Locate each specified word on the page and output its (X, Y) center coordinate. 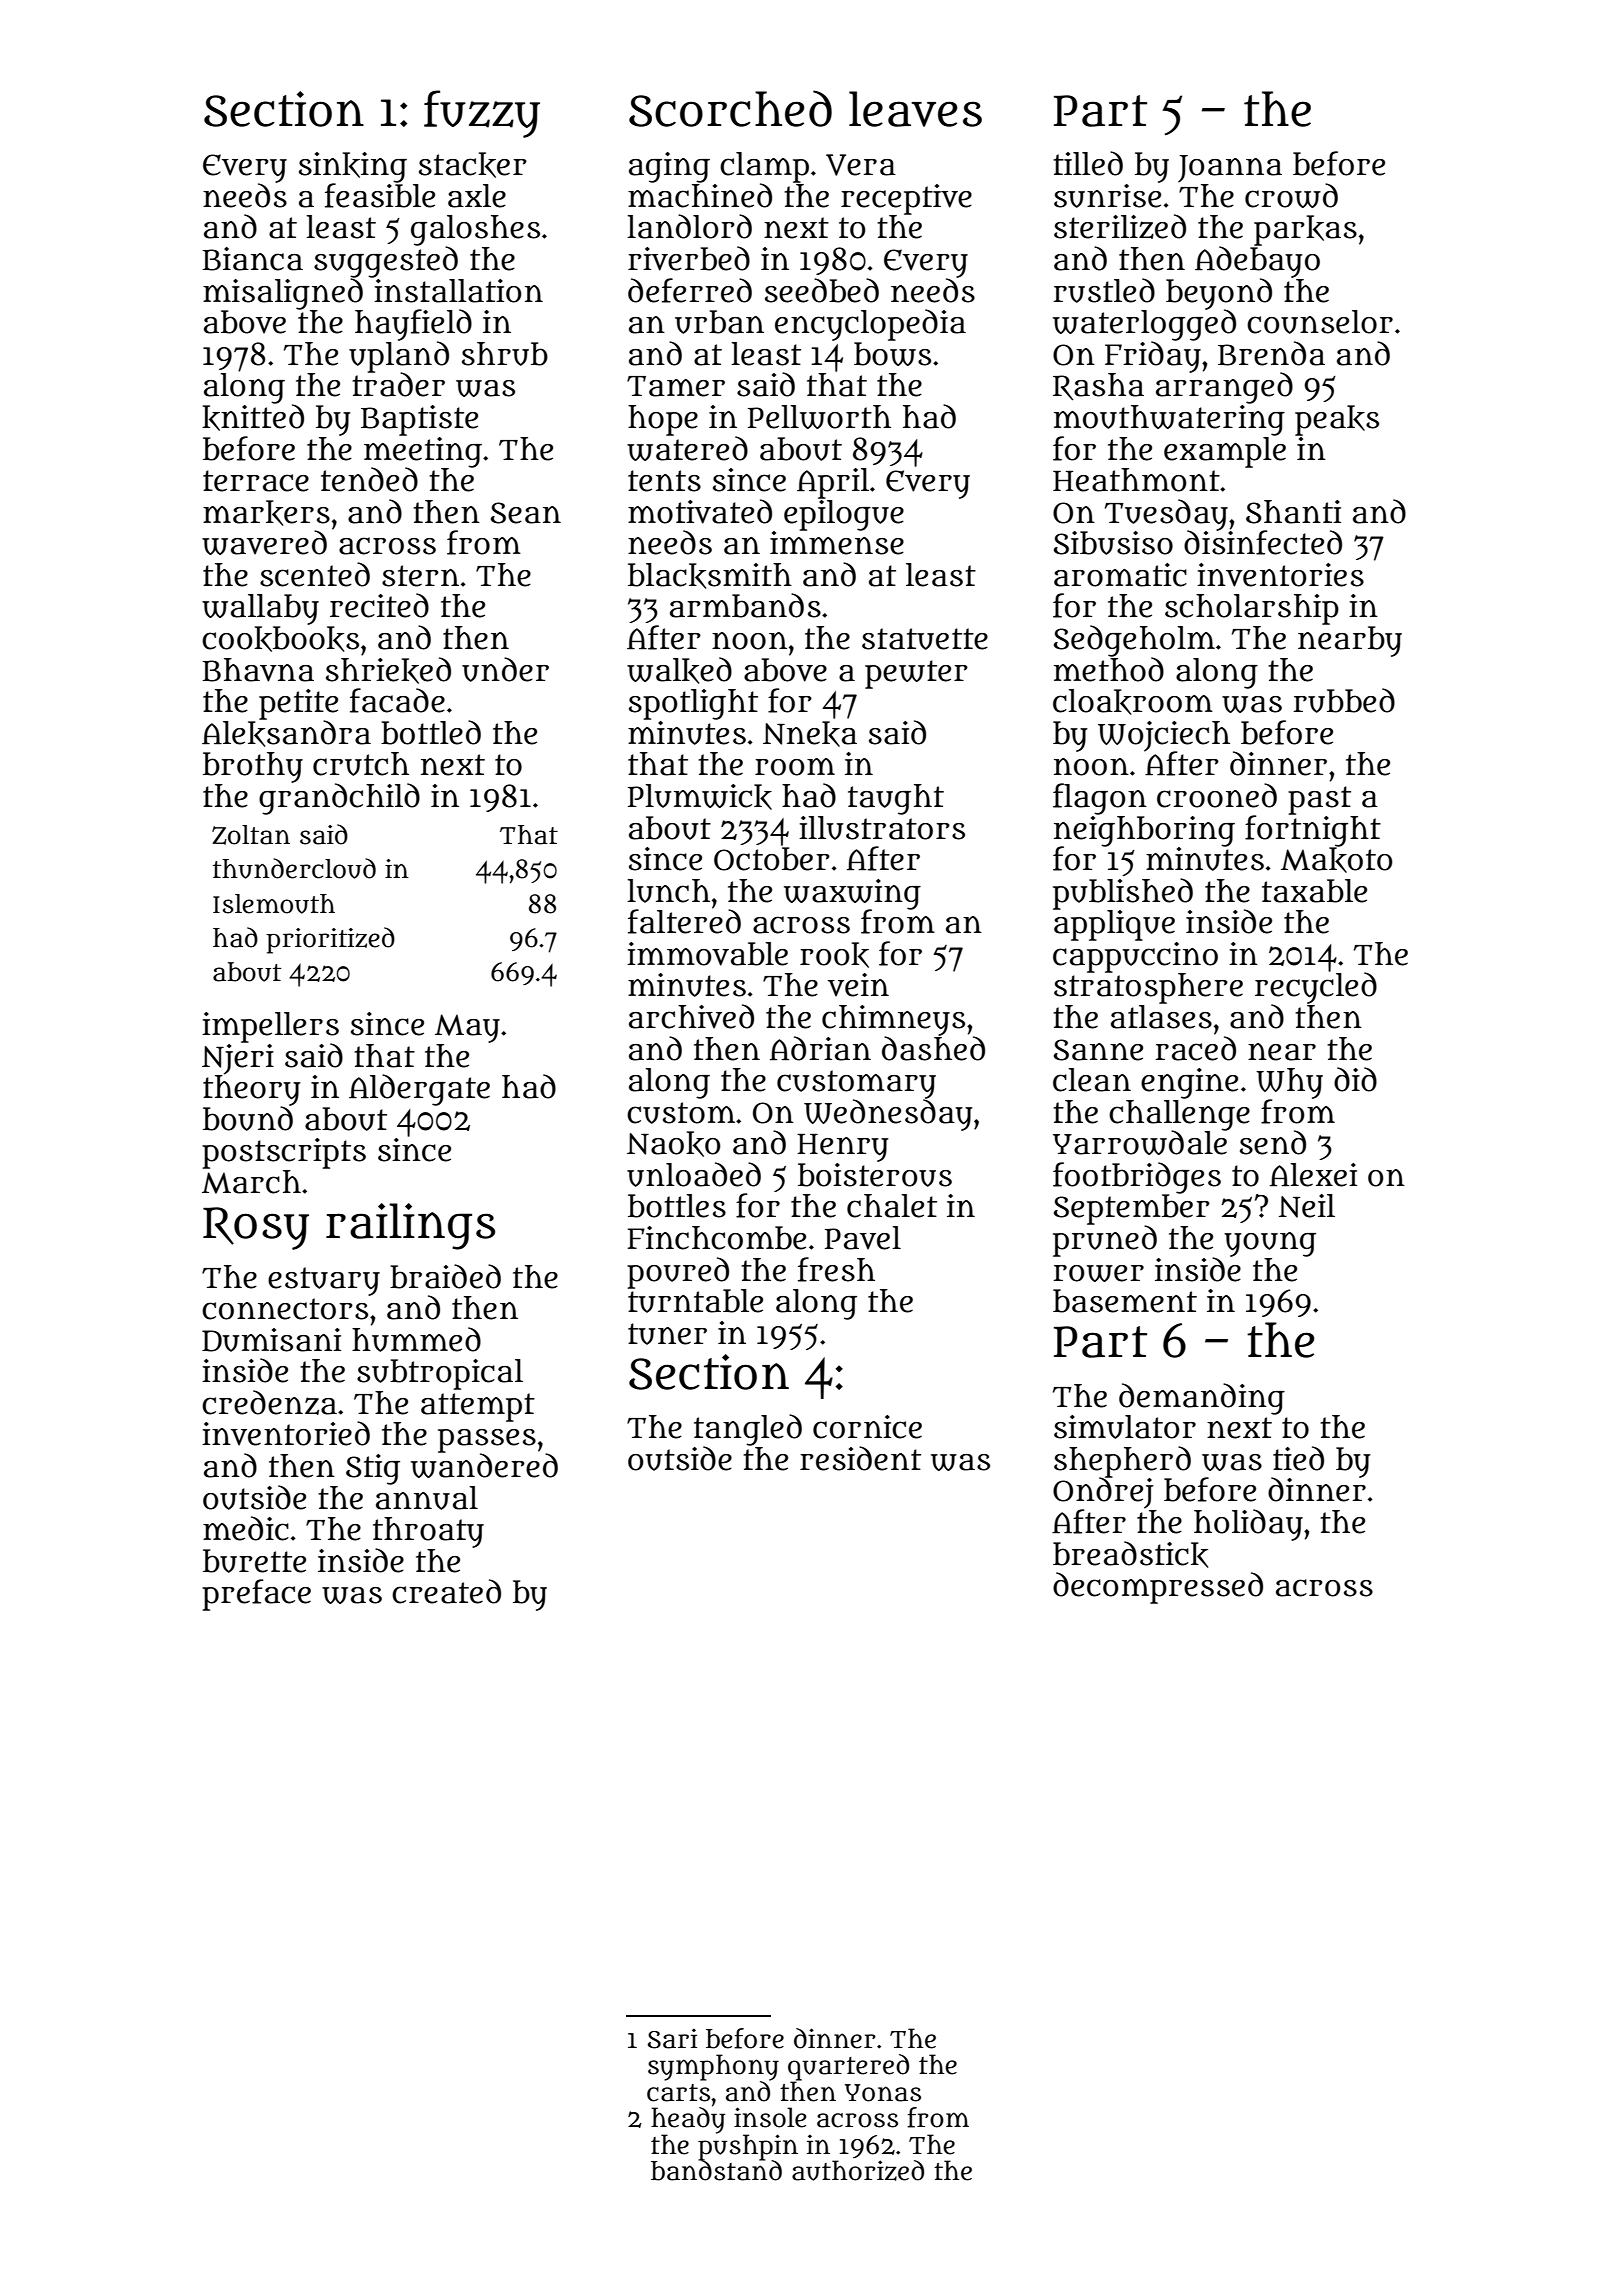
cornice (867, 1427)
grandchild (339, 799)
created (446, 1591)
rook (834, 955)
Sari (672, 2038)
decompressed (1158, 1588)
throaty (428, 1532)
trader (398, 384)
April (833, 483)
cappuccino (1135, 957)
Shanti (1293, 512)
